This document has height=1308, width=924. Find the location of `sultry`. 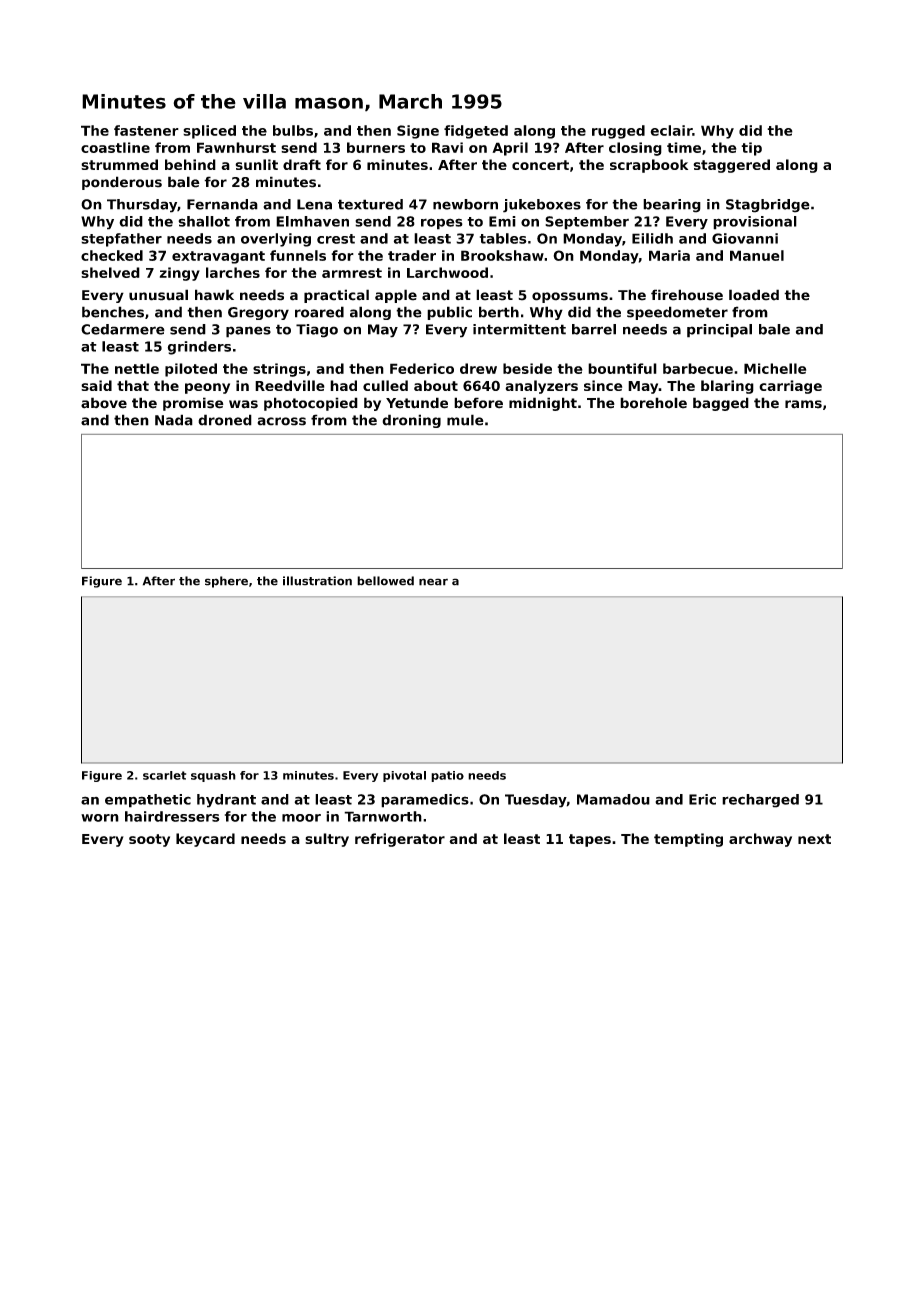

sultry is located at coordinates (327, 840).
